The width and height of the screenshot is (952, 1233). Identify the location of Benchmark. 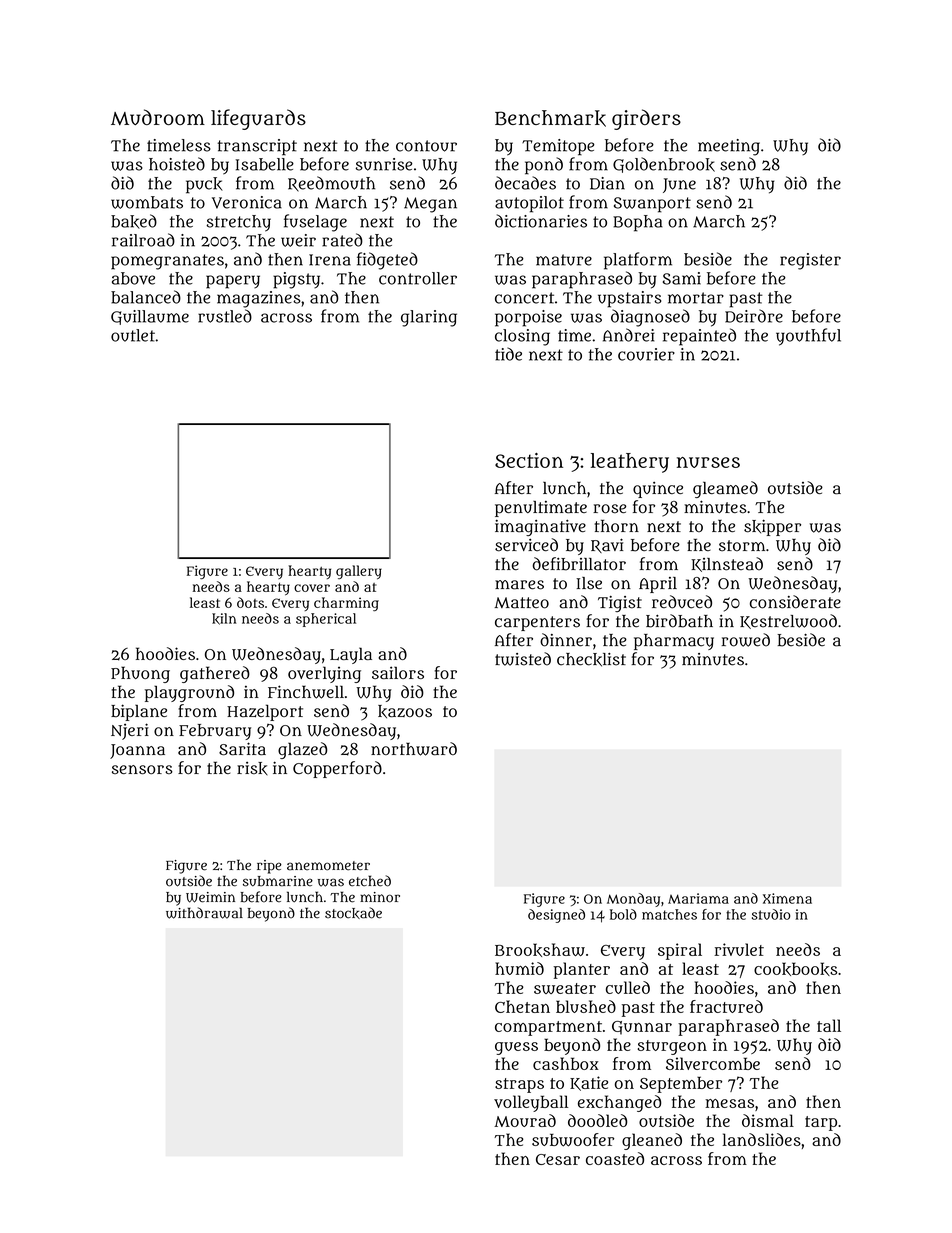
(550, 118).
